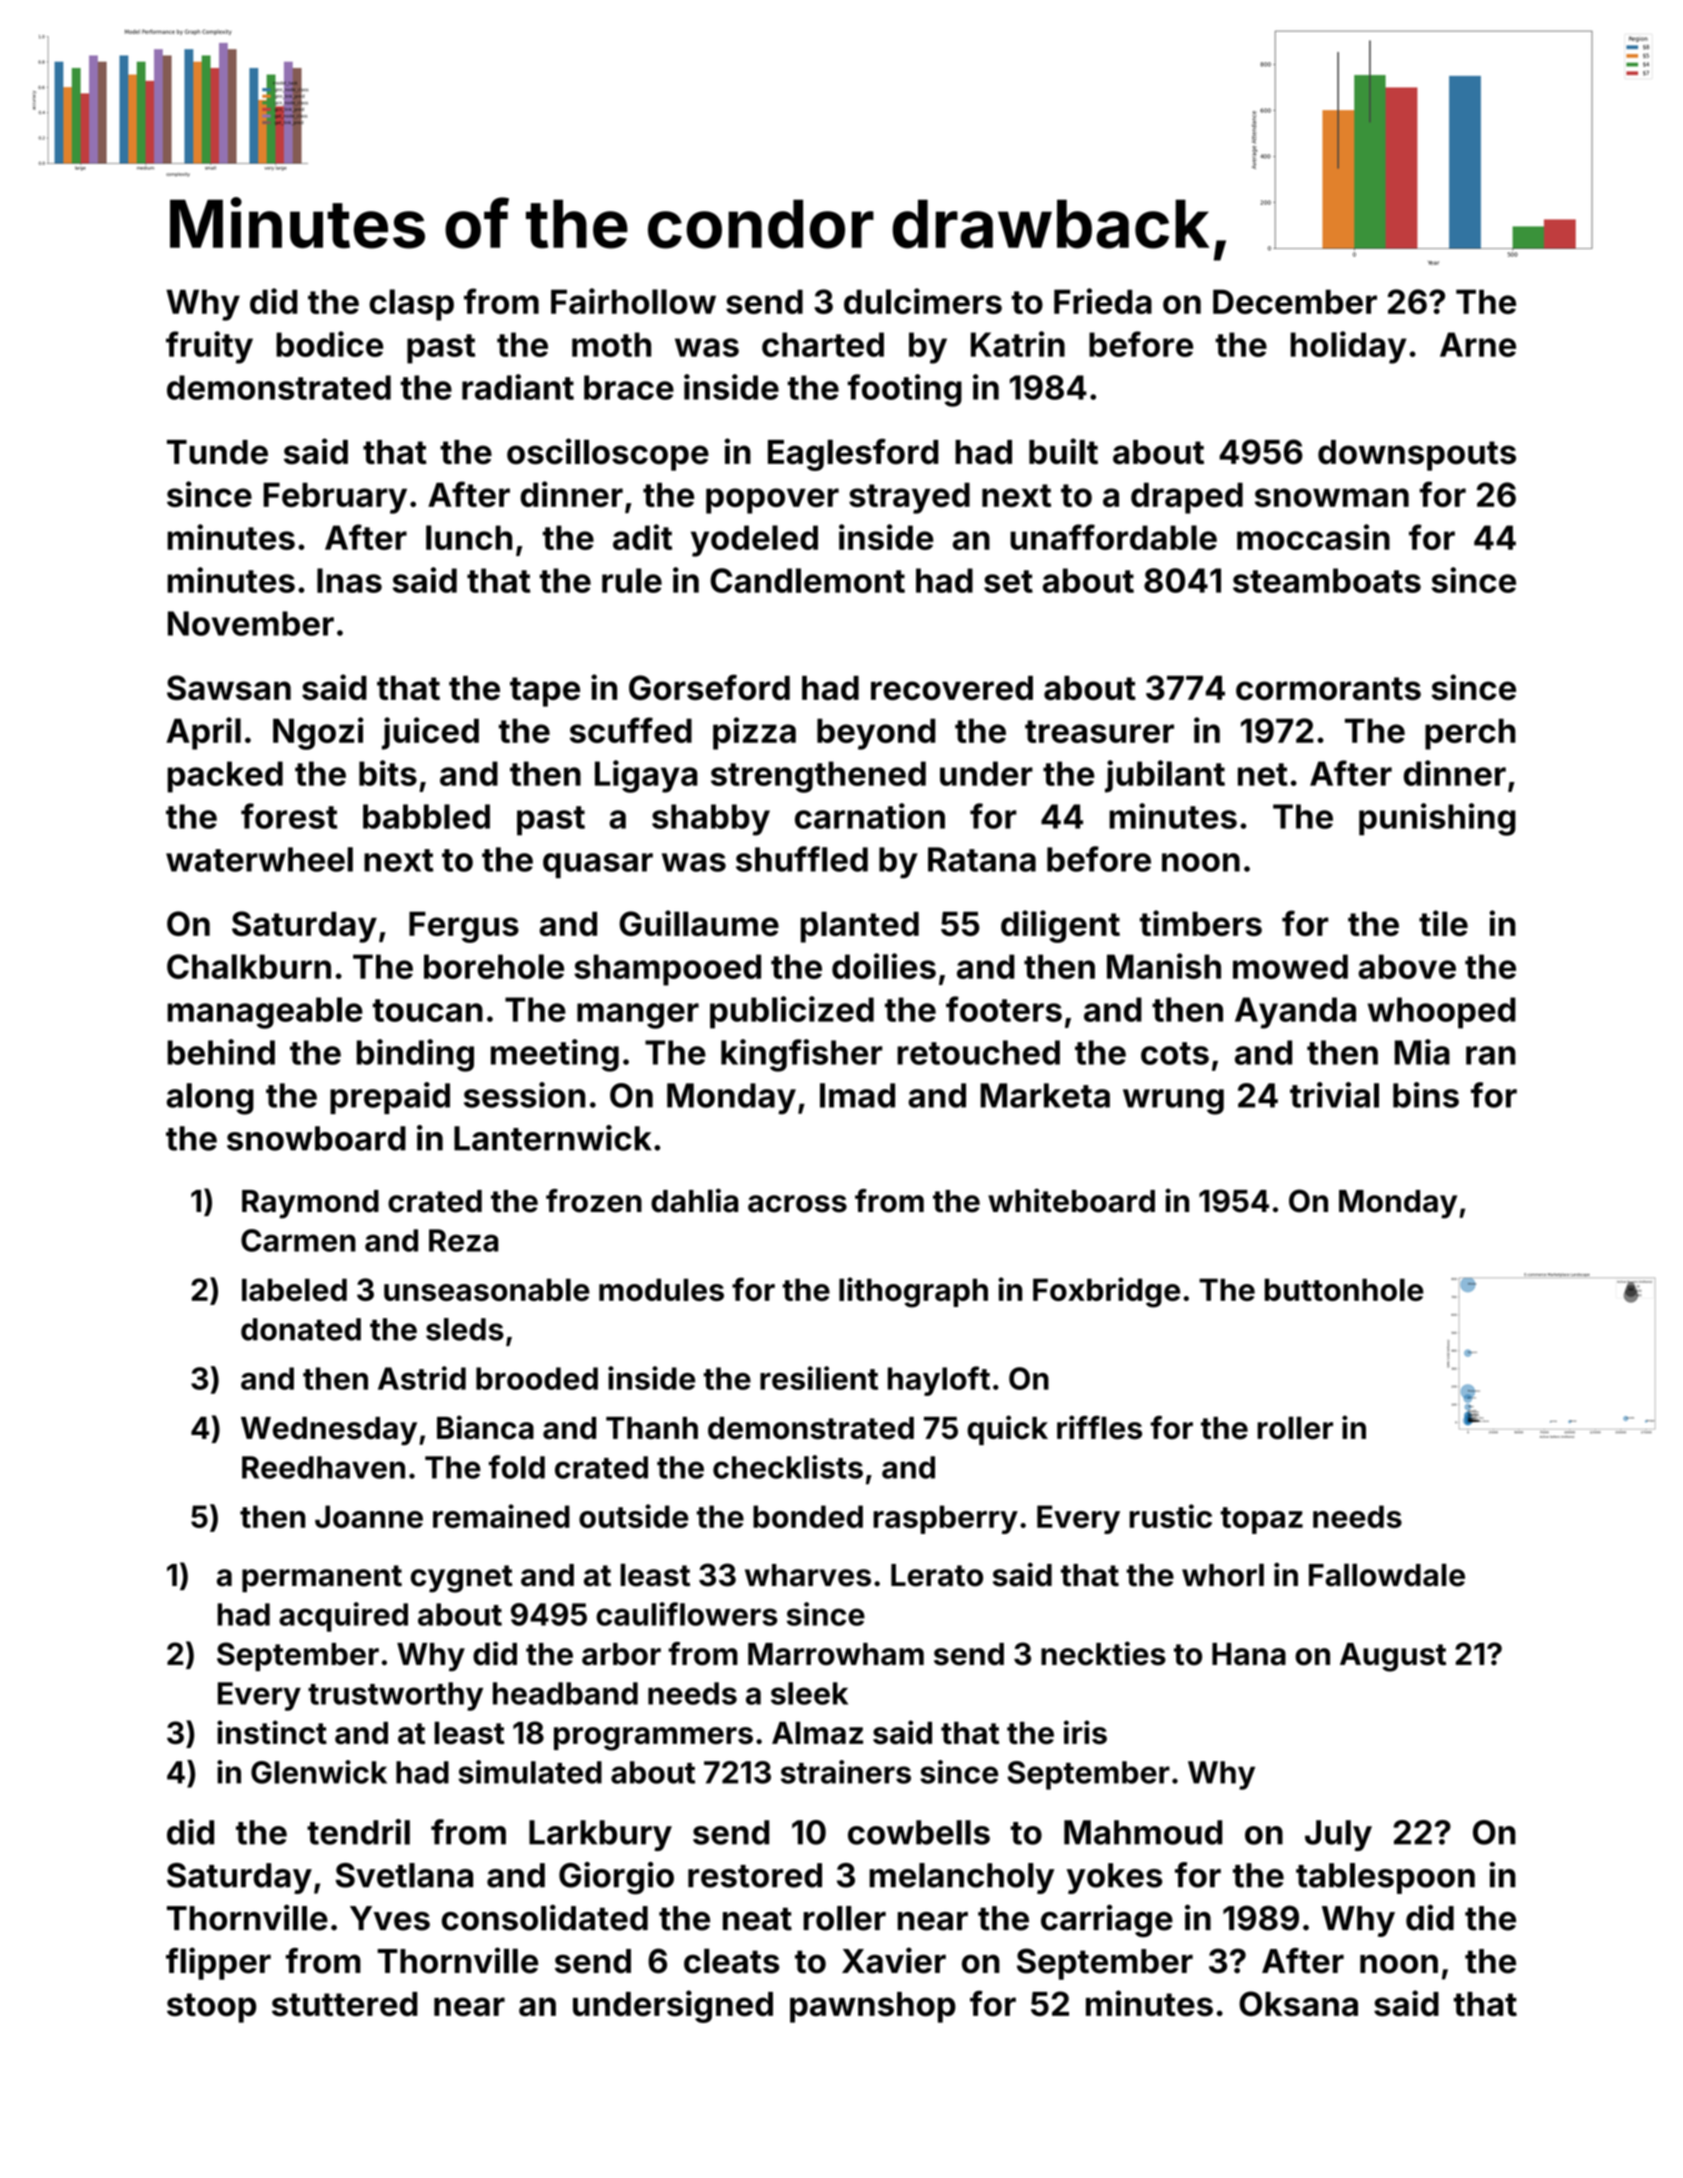 This screenshot has height=2178, width=1683. What do you see at coordinates (217, 452) in the screenshot?
I see `Tunde` at bounding box center [217, 452].
